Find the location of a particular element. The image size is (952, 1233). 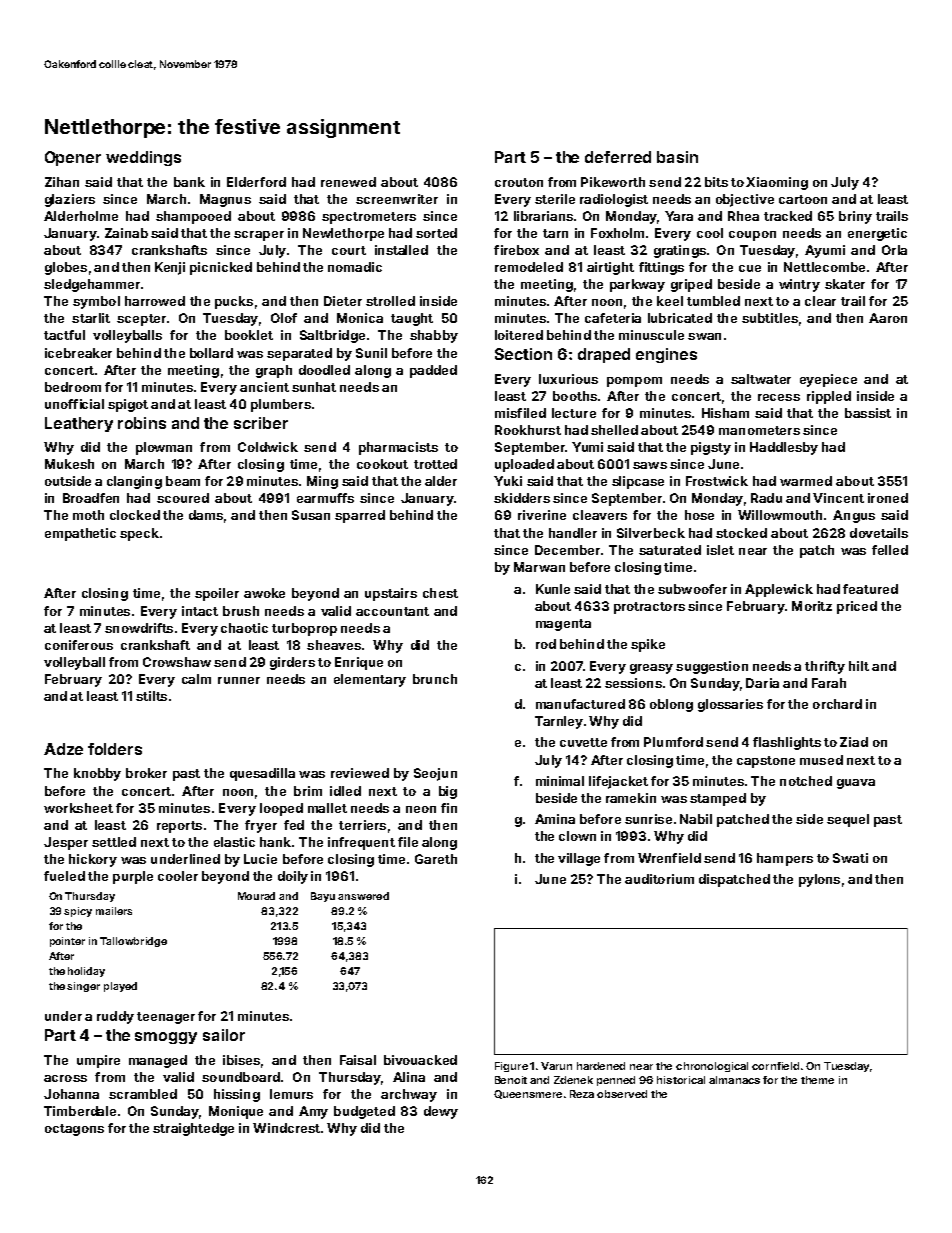

theme is located at coordinates (817, 1080).
